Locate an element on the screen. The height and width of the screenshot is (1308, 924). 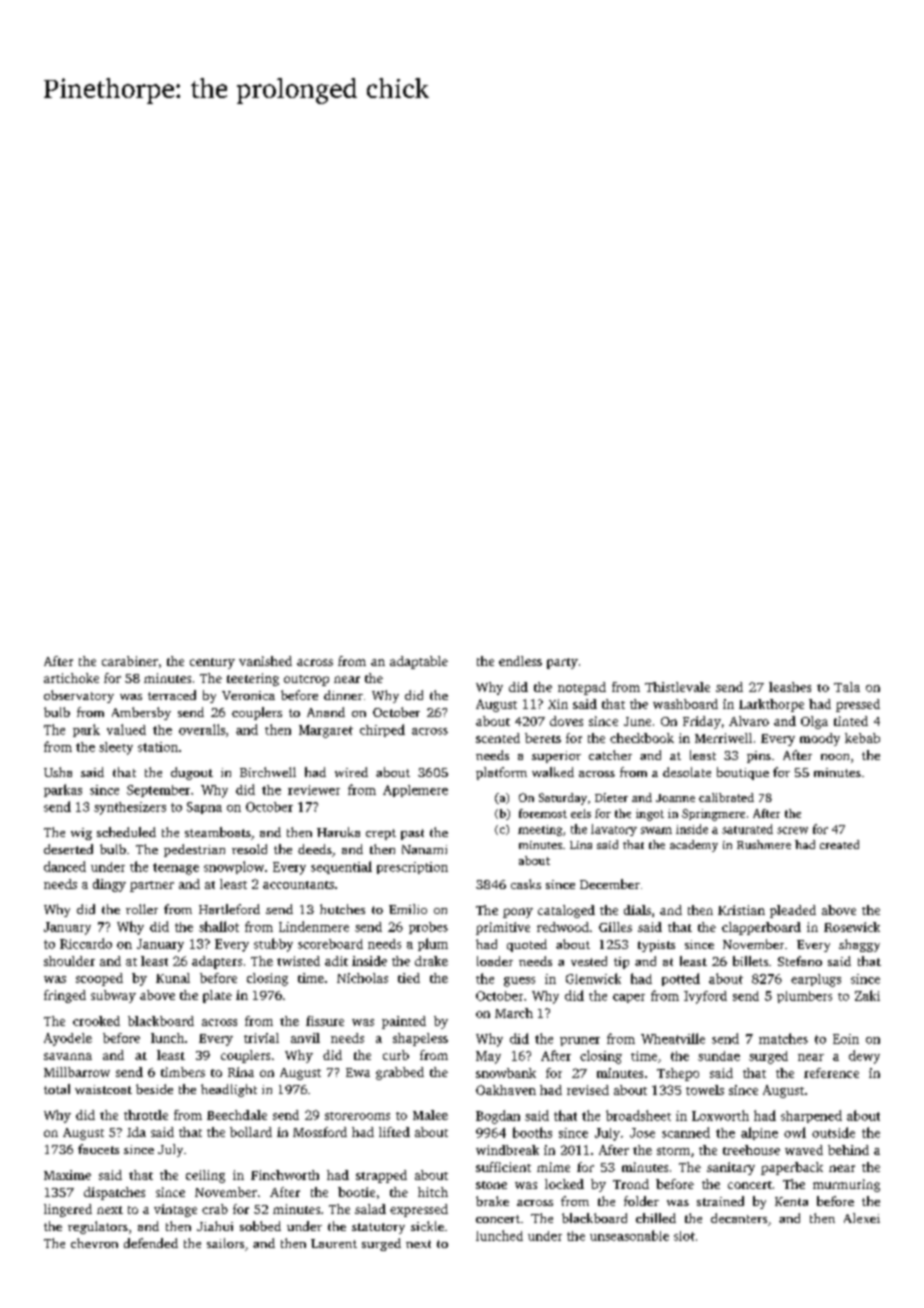
vanished is located at coordinates (265, 661).
